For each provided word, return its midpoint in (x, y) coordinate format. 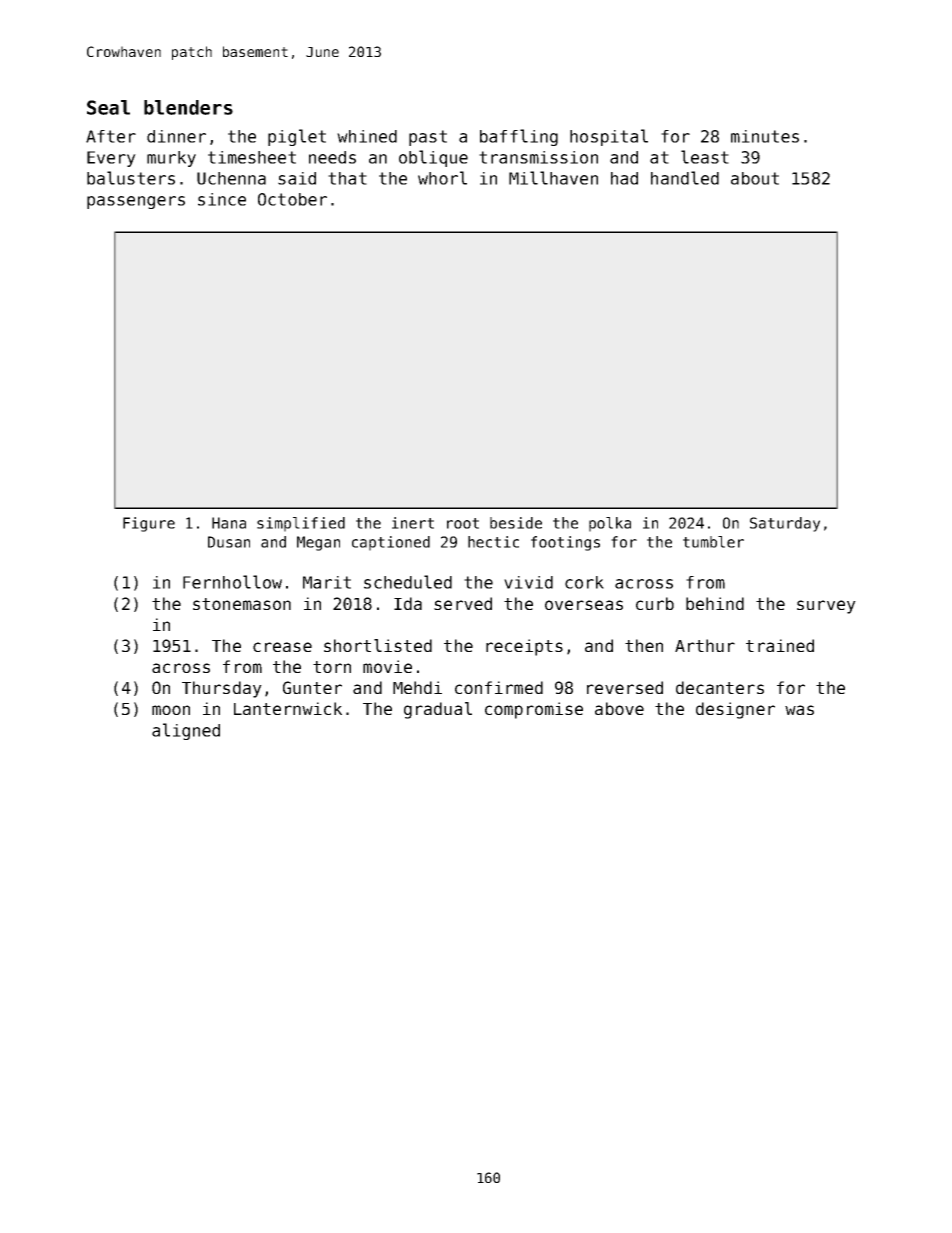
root (463, 523)
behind (715, 603)
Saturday (785, 524)
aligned (186, 731)
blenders (188, 107)
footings (565, 543)
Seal (108, 107)
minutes (765, 136)
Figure (149, 524)
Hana (229, 523)
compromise (534, 710)
